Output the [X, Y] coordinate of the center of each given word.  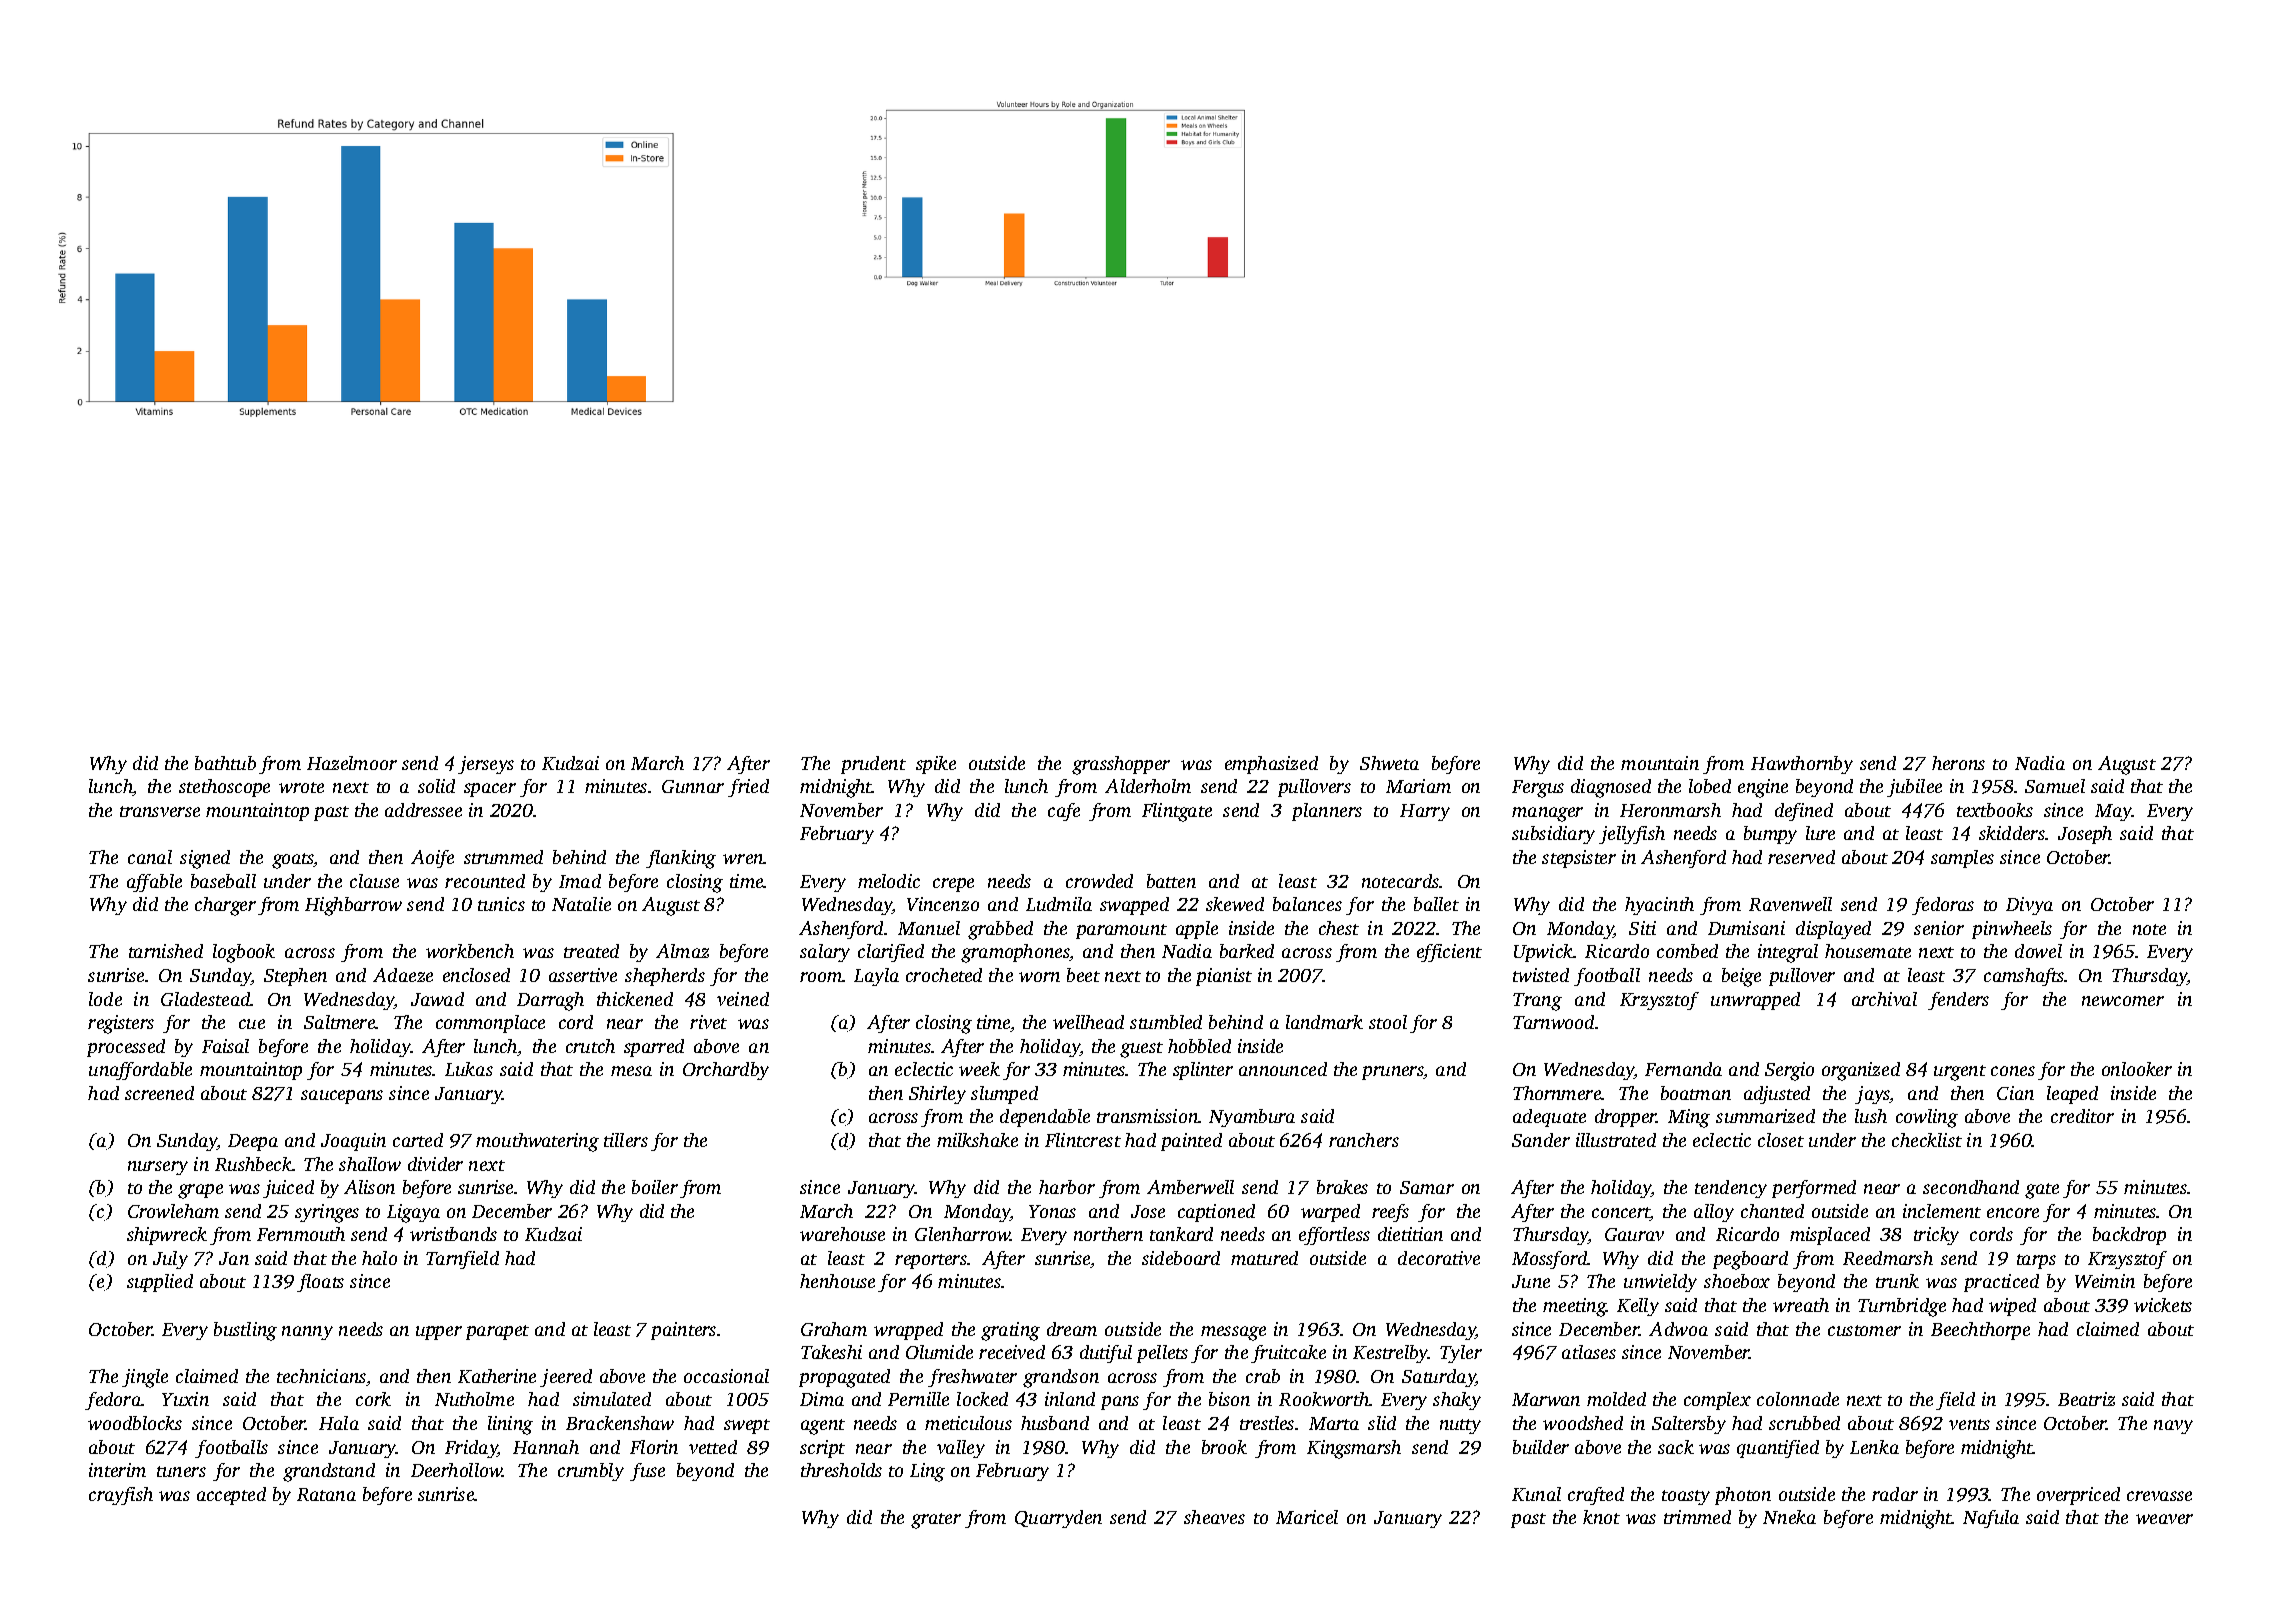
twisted [1541, 975]
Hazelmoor [352, 763]
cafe [1064, 812]
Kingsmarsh [1354, 1449]
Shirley [937, 1095]
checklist [1927, 1140]
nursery [158, 1168]
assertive [583, 975]
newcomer [2123, 1001]
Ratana [326, 1494]
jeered [566, 1378]
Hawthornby [1802, 765]
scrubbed [1804, 1423]
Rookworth [1324, 1399]
